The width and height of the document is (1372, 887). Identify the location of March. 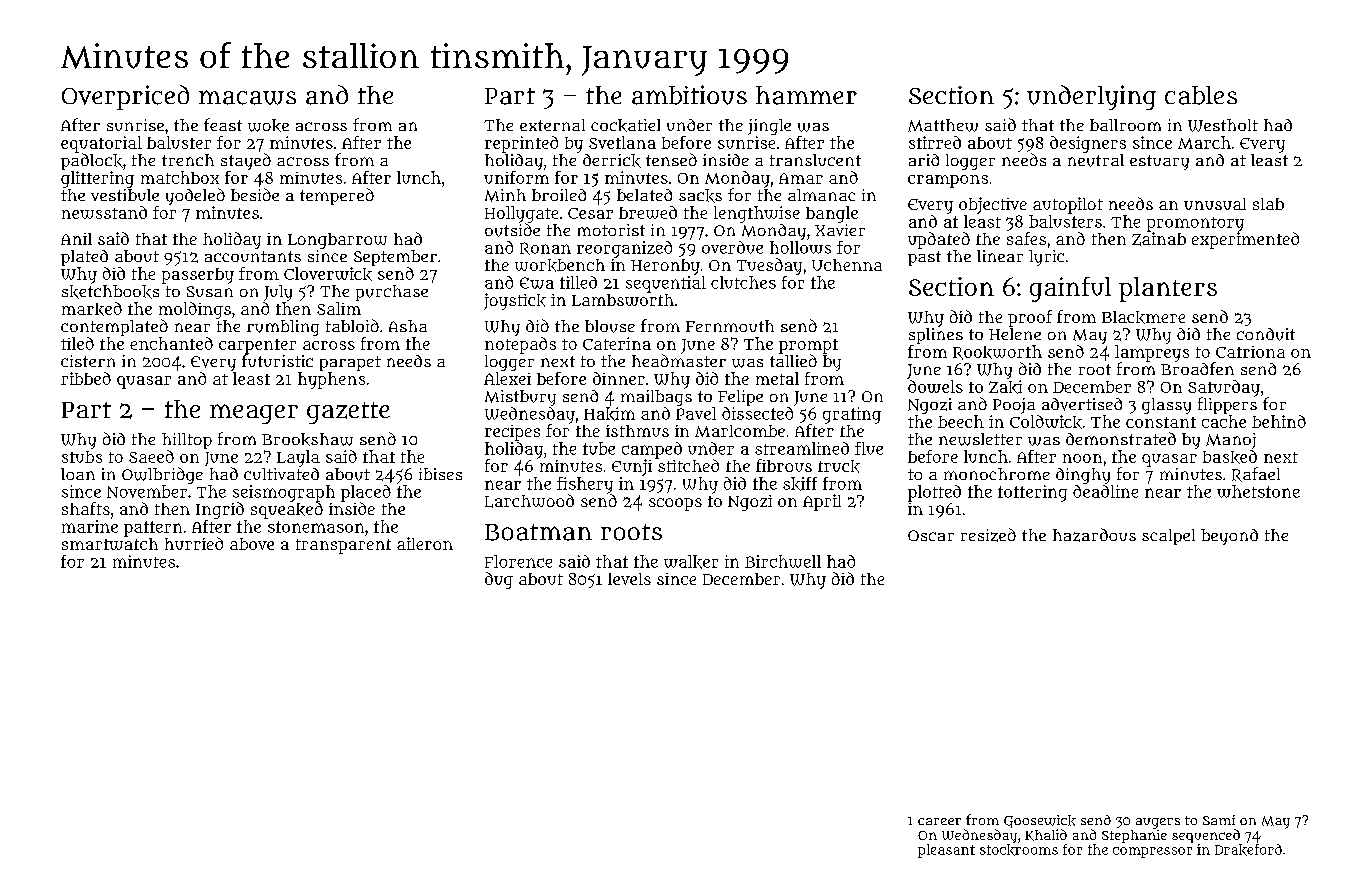
(1204, 142).
